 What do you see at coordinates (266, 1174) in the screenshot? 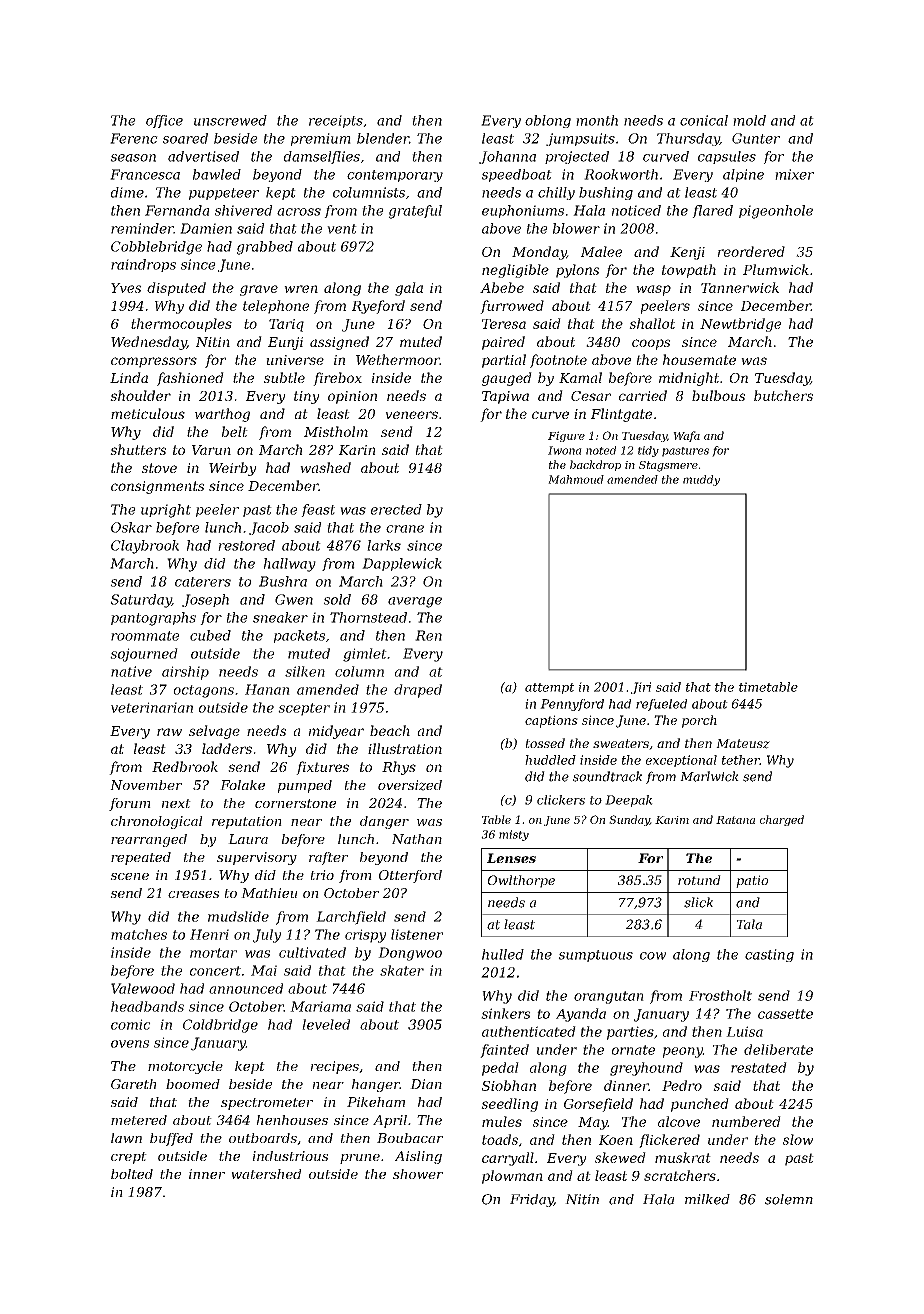
I see `watershed` at bounding box center [266, 1174].
